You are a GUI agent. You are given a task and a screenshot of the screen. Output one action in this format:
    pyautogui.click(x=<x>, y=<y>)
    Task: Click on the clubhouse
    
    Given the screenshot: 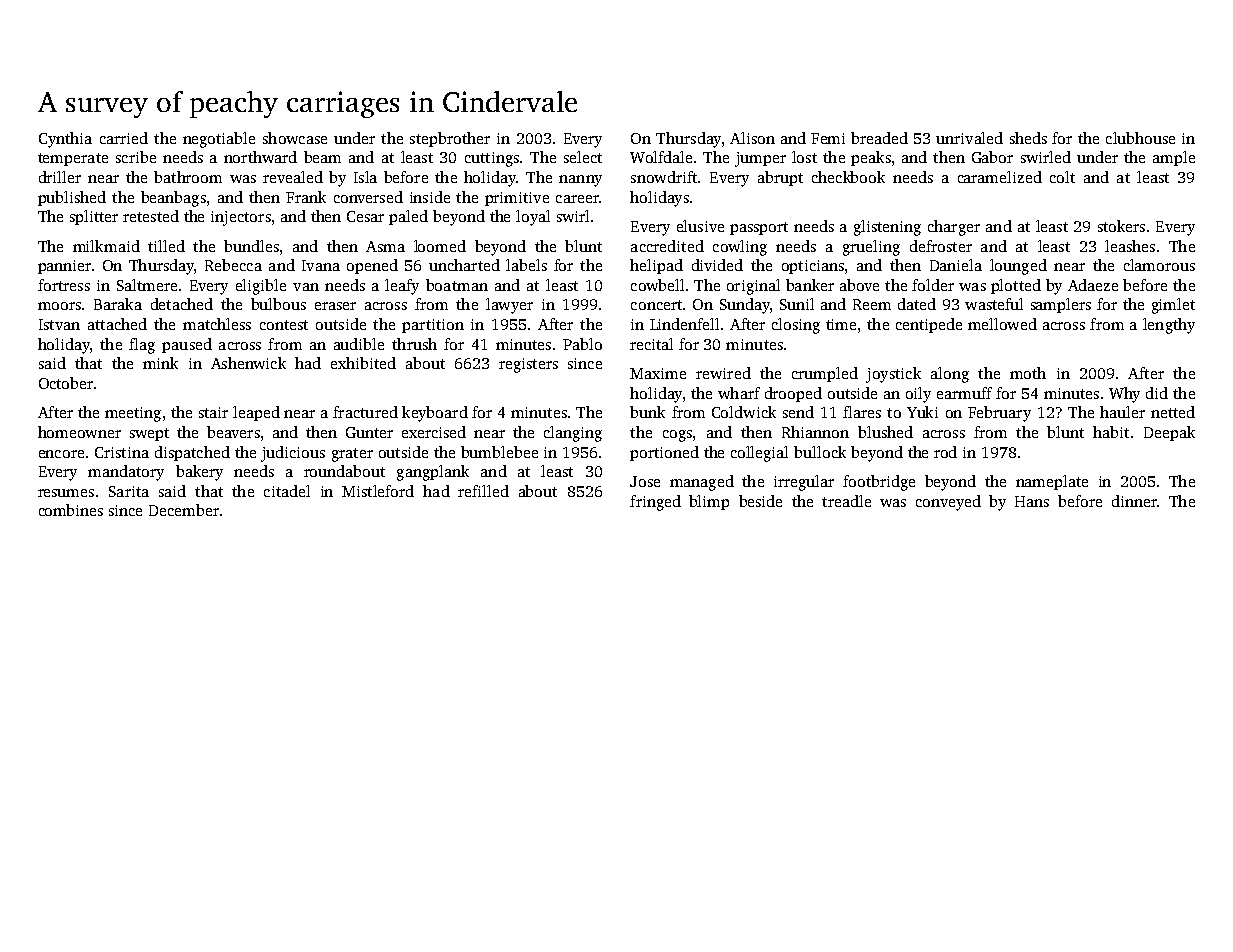 What is the action you would take?
    pyautogui.click(x=1140, y=138)
